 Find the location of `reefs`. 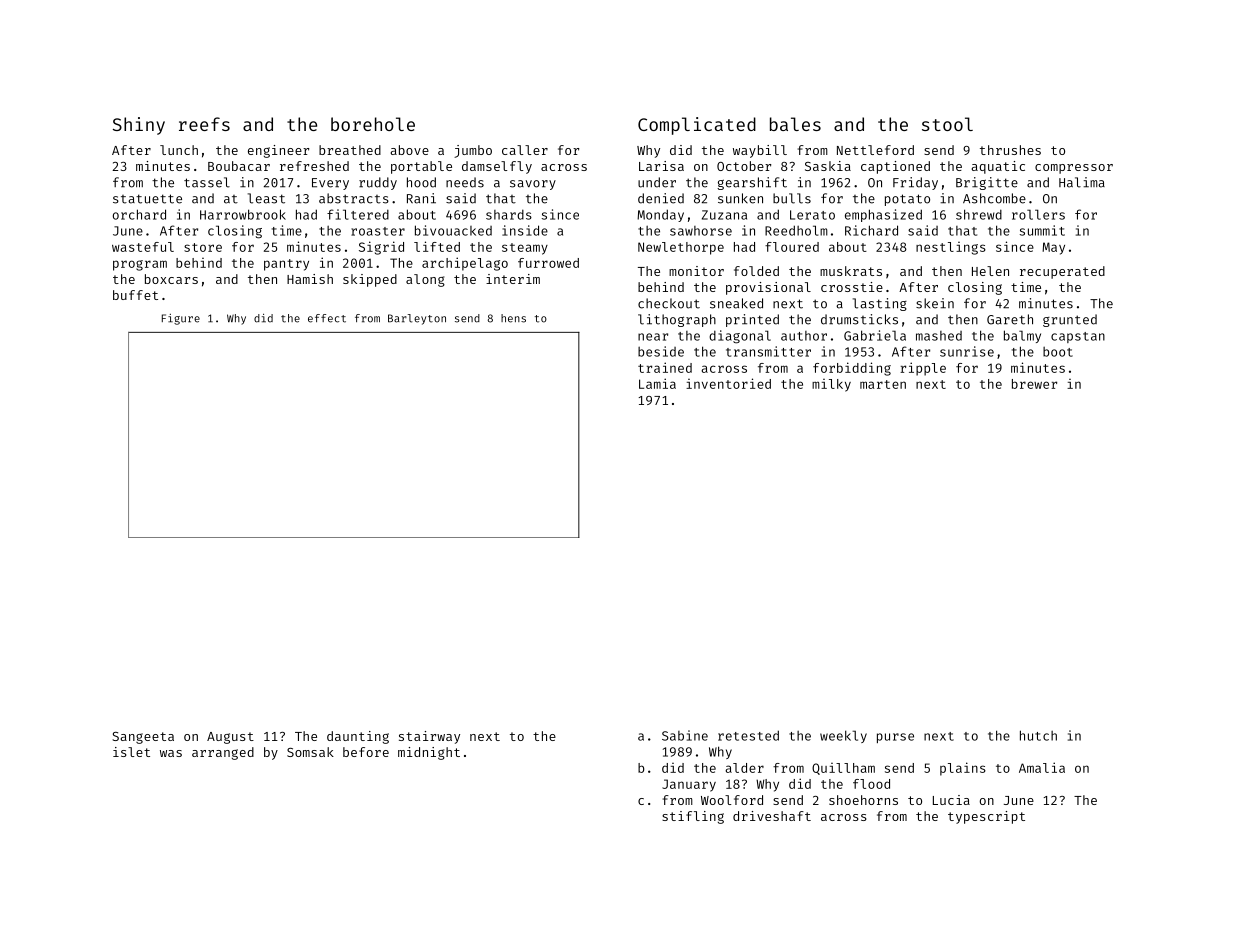

reefs is located at coordinates (204, 124).
